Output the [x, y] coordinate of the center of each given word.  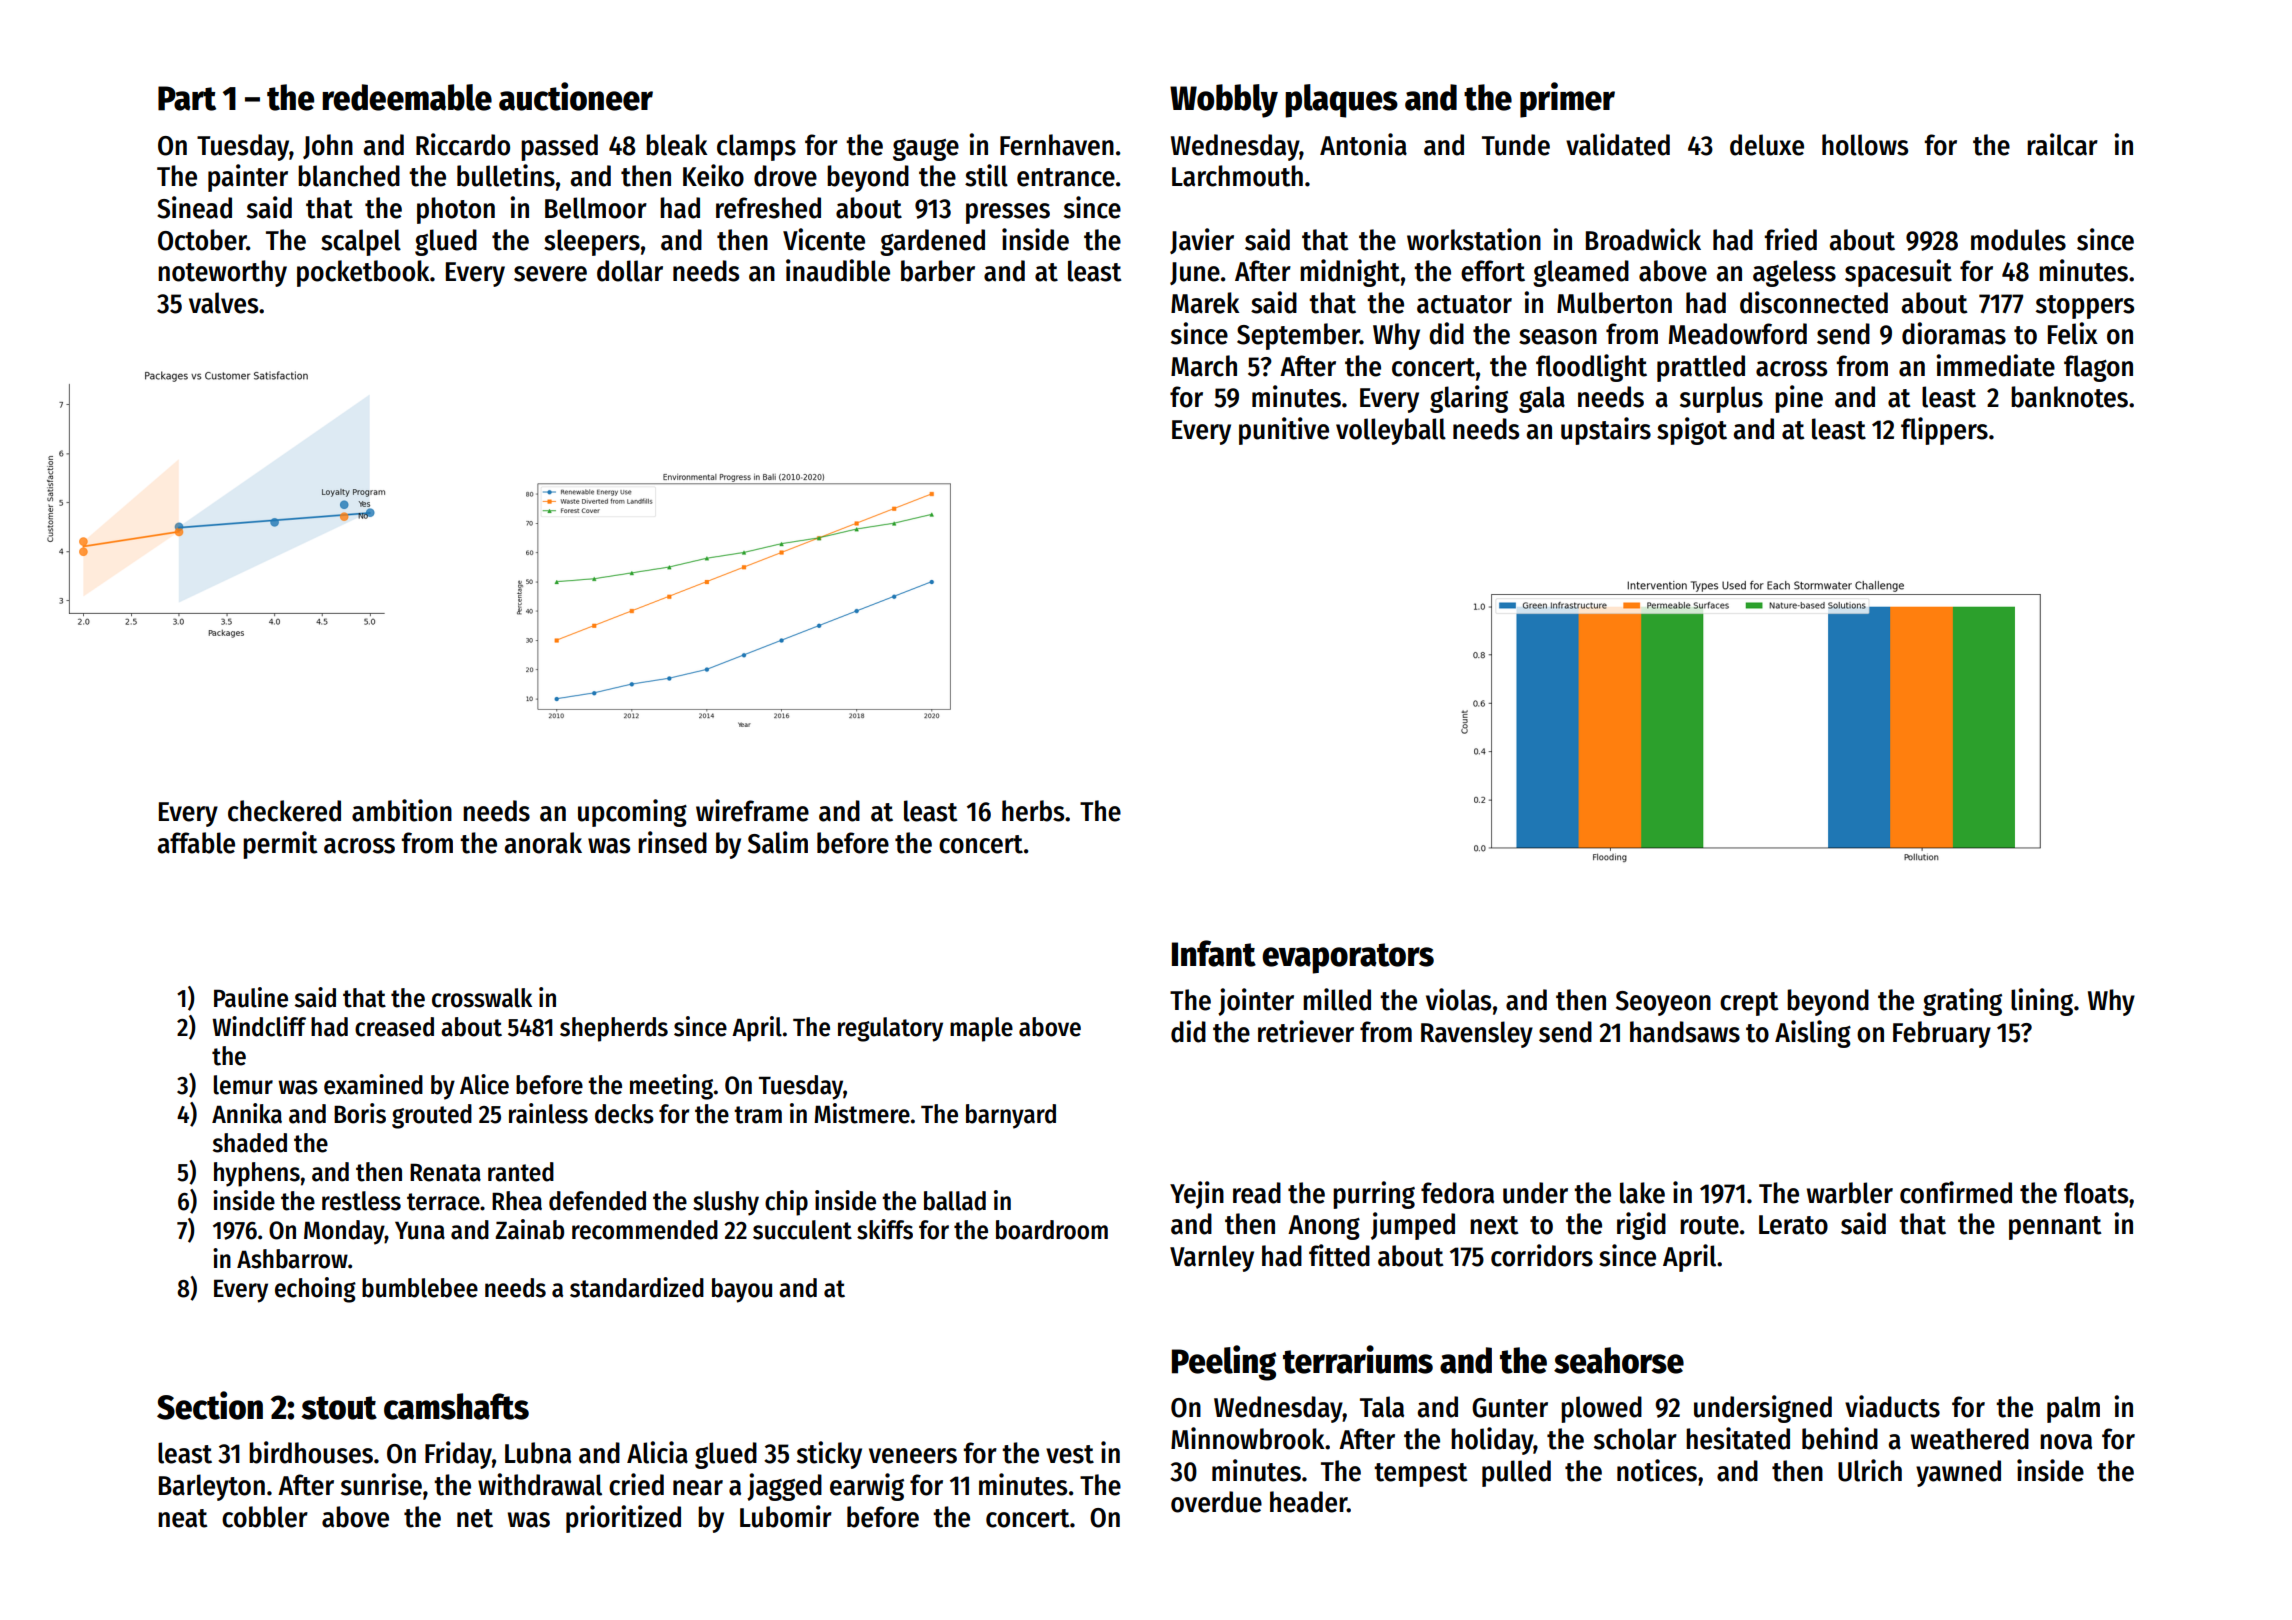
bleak [677, 145]
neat [183, 1518]
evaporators [1348, 958]
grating [1962, 1002]
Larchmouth [1237, 176]
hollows [1865, 145]
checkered [284, 811]
